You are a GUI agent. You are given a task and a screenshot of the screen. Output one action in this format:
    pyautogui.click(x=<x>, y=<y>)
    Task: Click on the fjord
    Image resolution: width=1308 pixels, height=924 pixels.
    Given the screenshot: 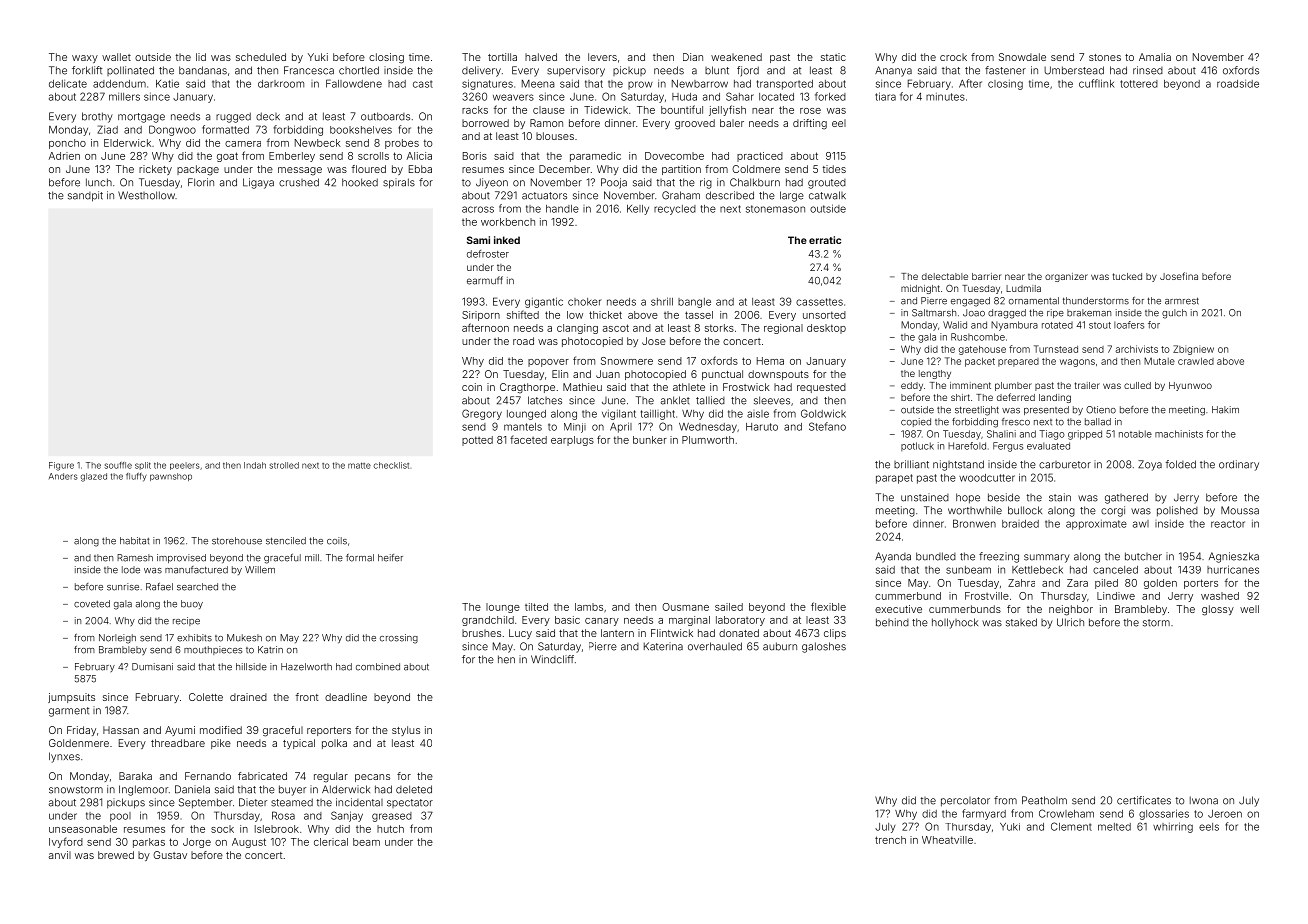 What is the action you would take?
    pyautogui.click(x=748, y=71)
